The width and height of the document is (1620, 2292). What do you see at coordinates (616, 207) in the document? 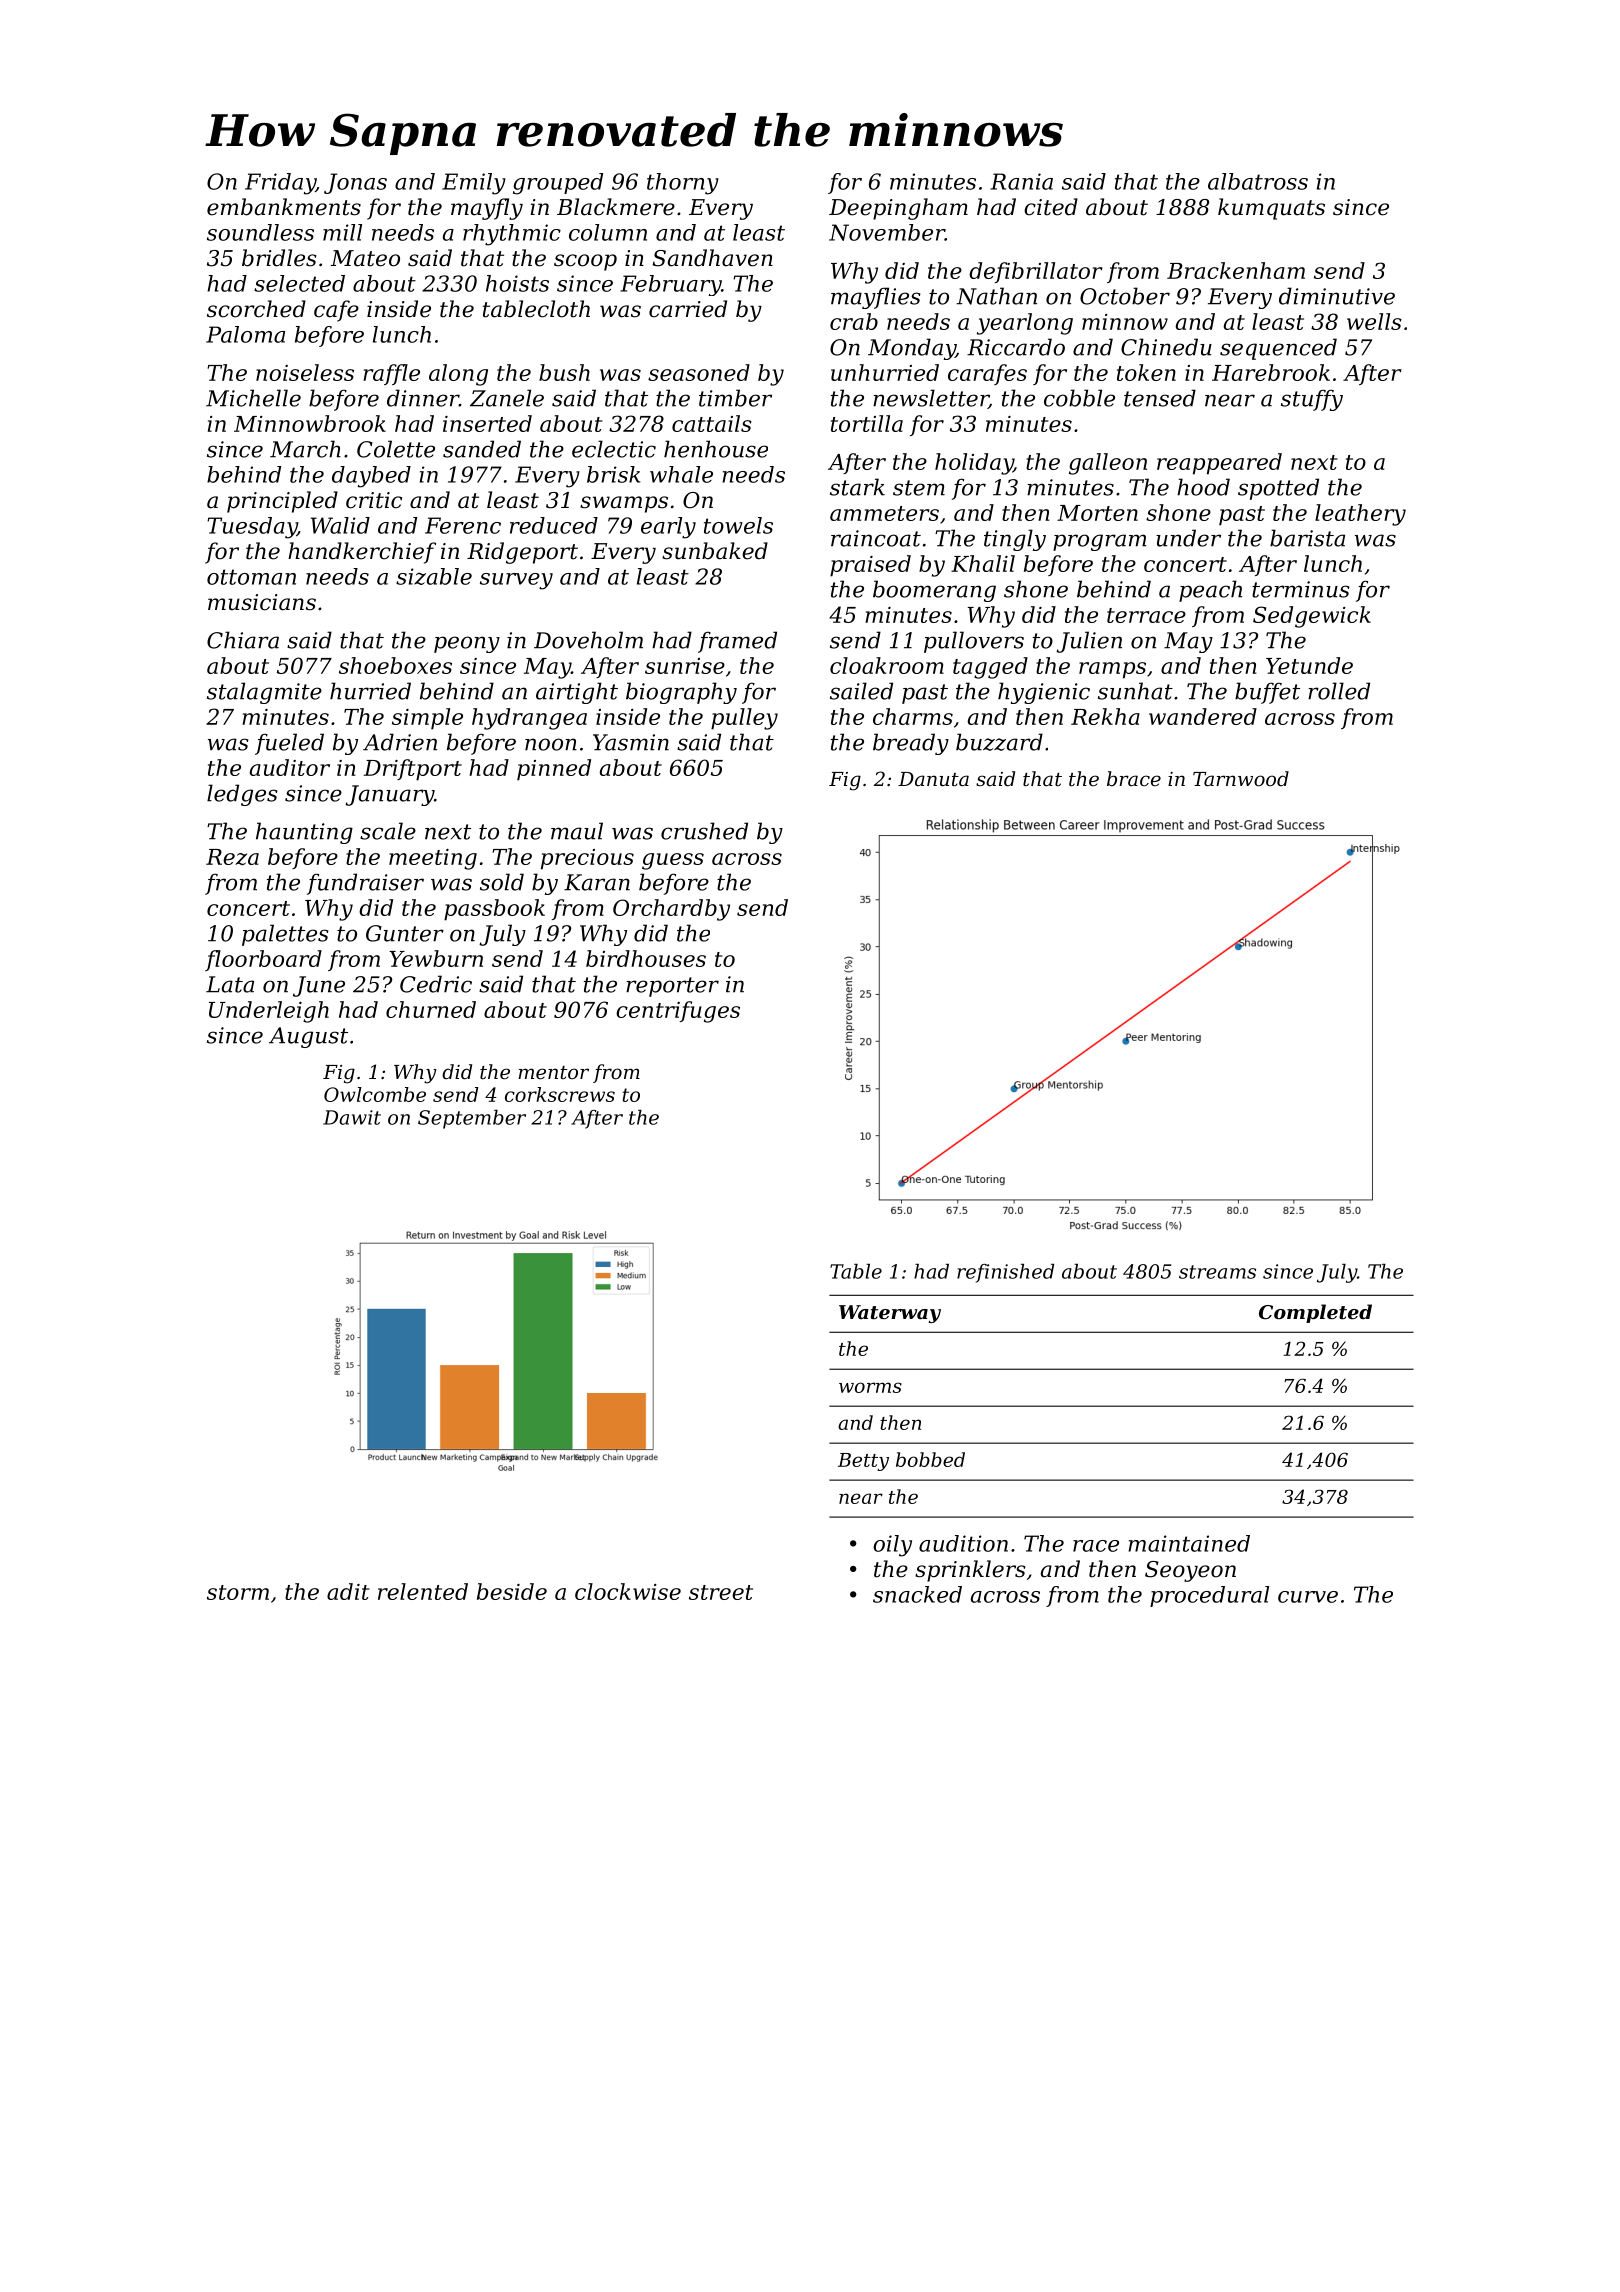
I see `Blackmere` at bounding box center [616, 207].
